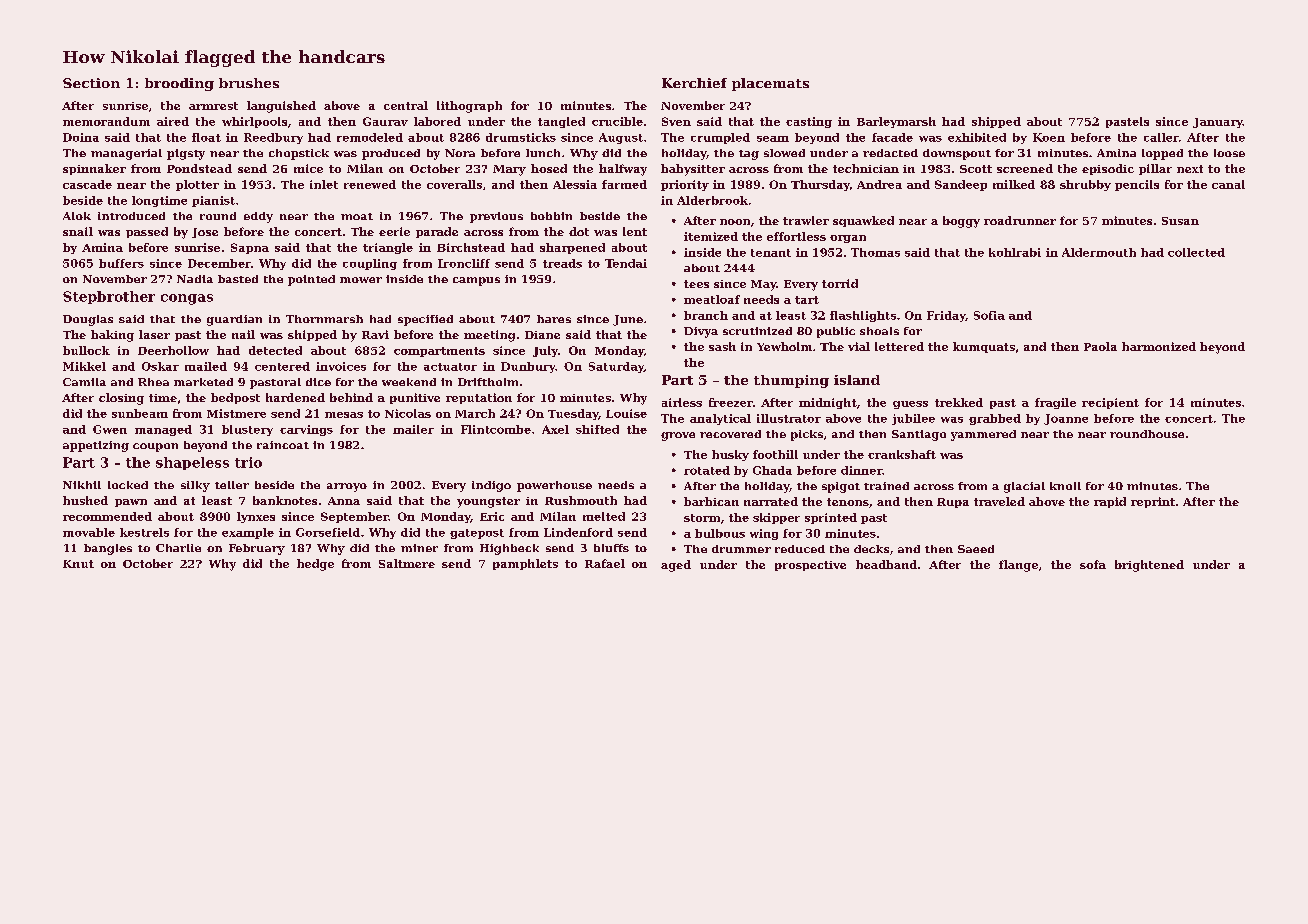 The height and width of the page is (924, 1308). Describe the element at coordinates (810, 566) in the page. I see `prospective` at that location.
